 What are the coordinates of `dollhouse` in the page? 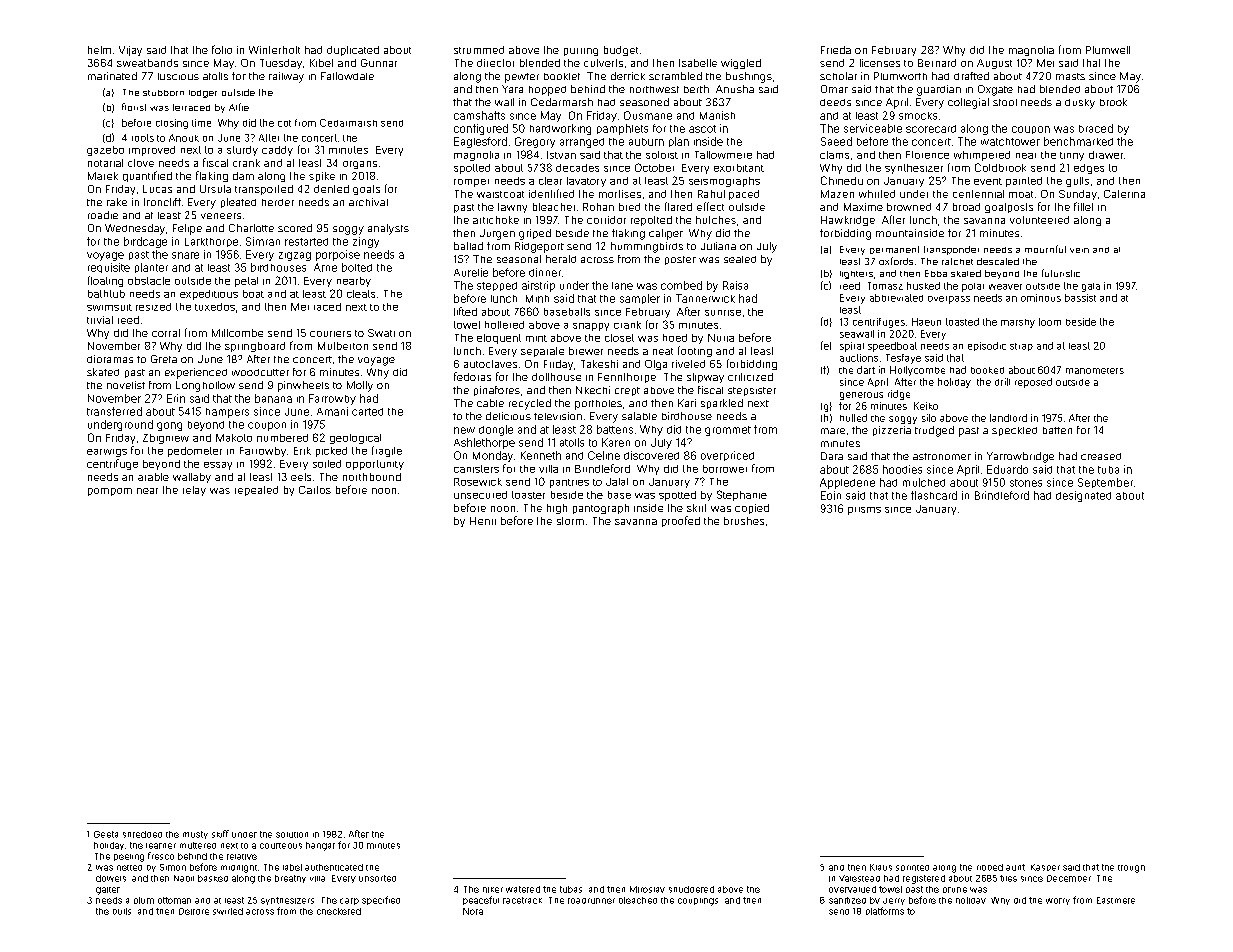 It's located at (556, 377).
